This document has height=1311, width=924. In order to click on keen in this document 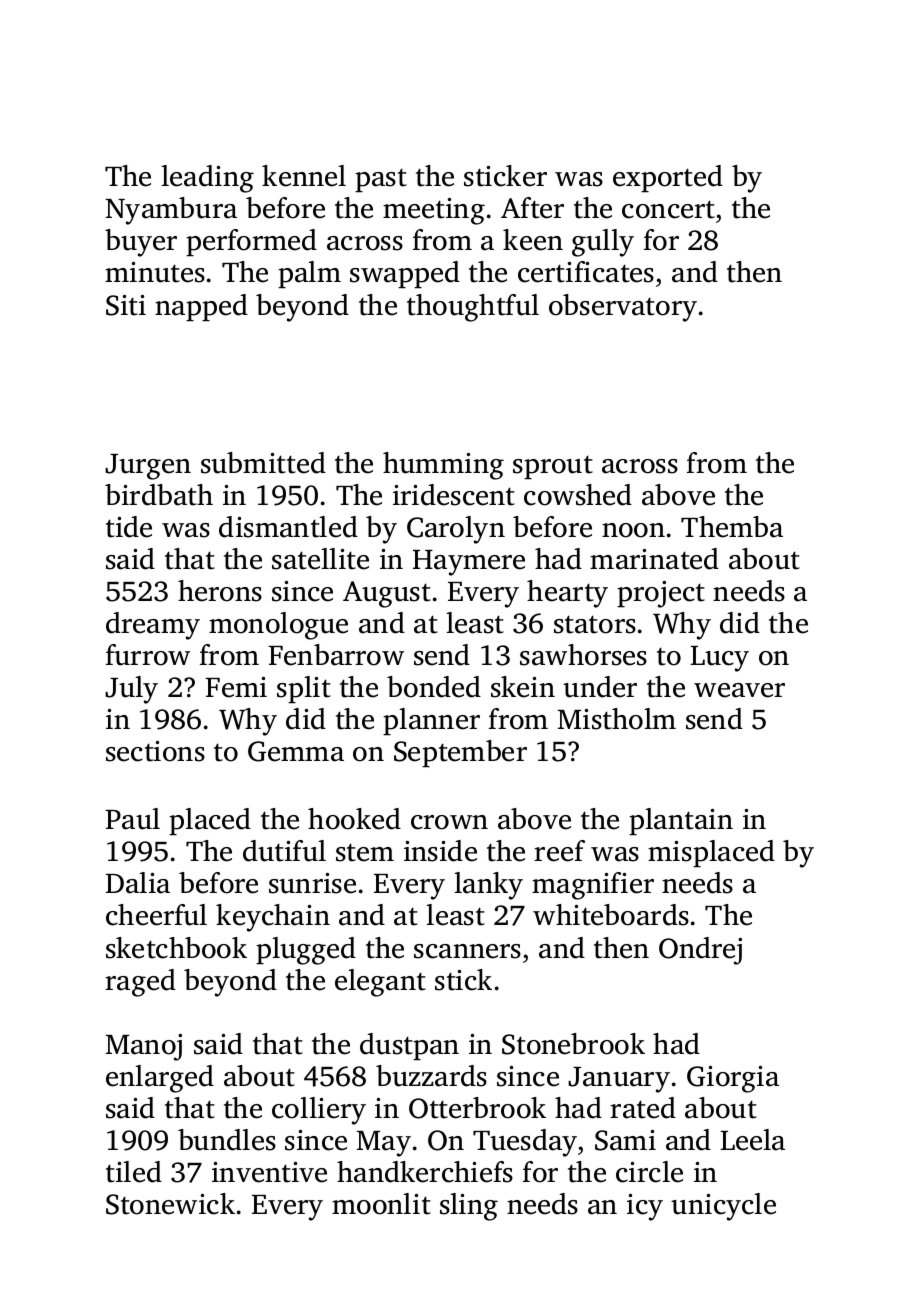, I will do `click(533, 240)`.
